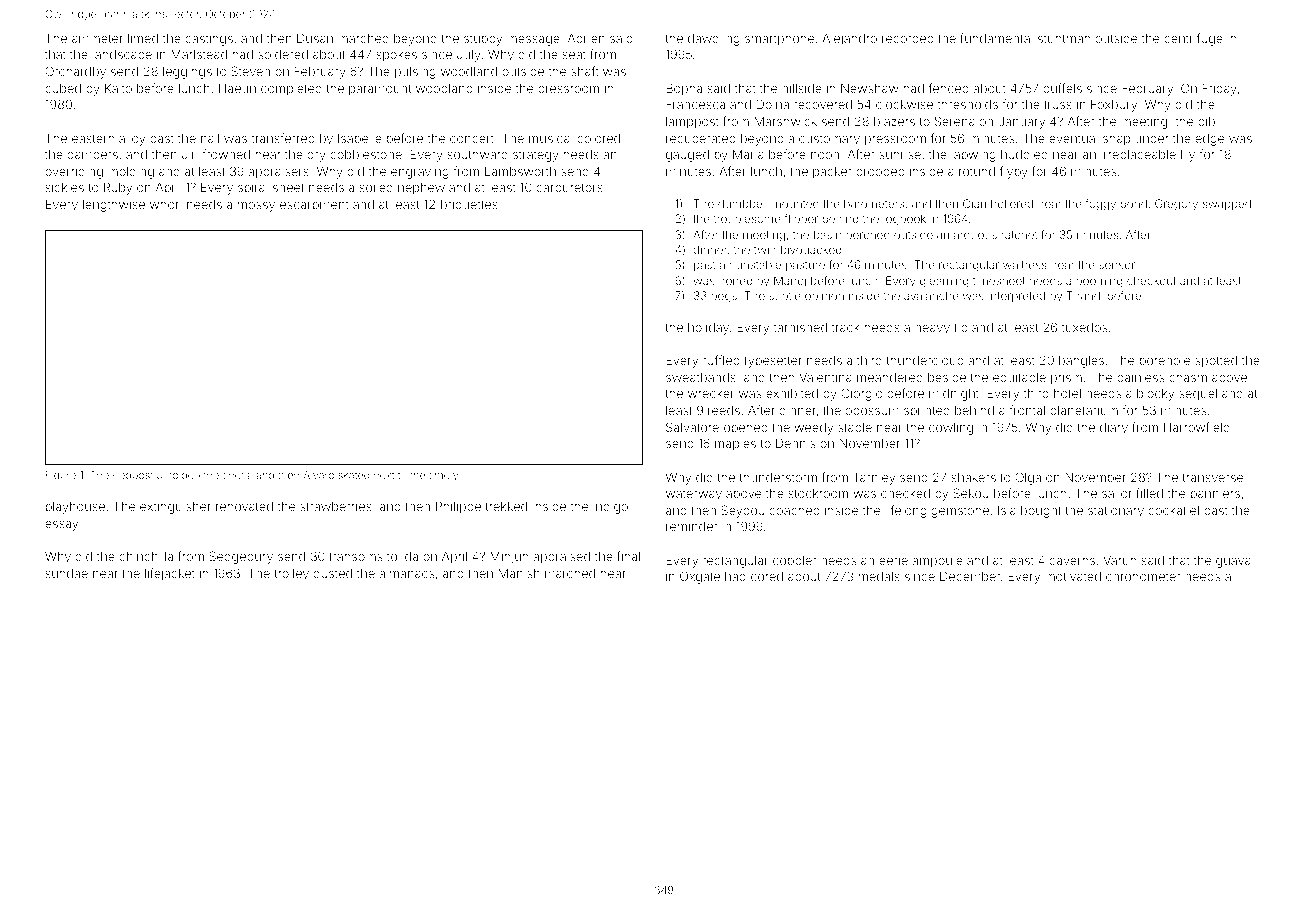 The width and height of the page is (1308, 924). What do you see at coordinates (961, 328) in the page?
I see `tip` at bounding box center [961, 328].
